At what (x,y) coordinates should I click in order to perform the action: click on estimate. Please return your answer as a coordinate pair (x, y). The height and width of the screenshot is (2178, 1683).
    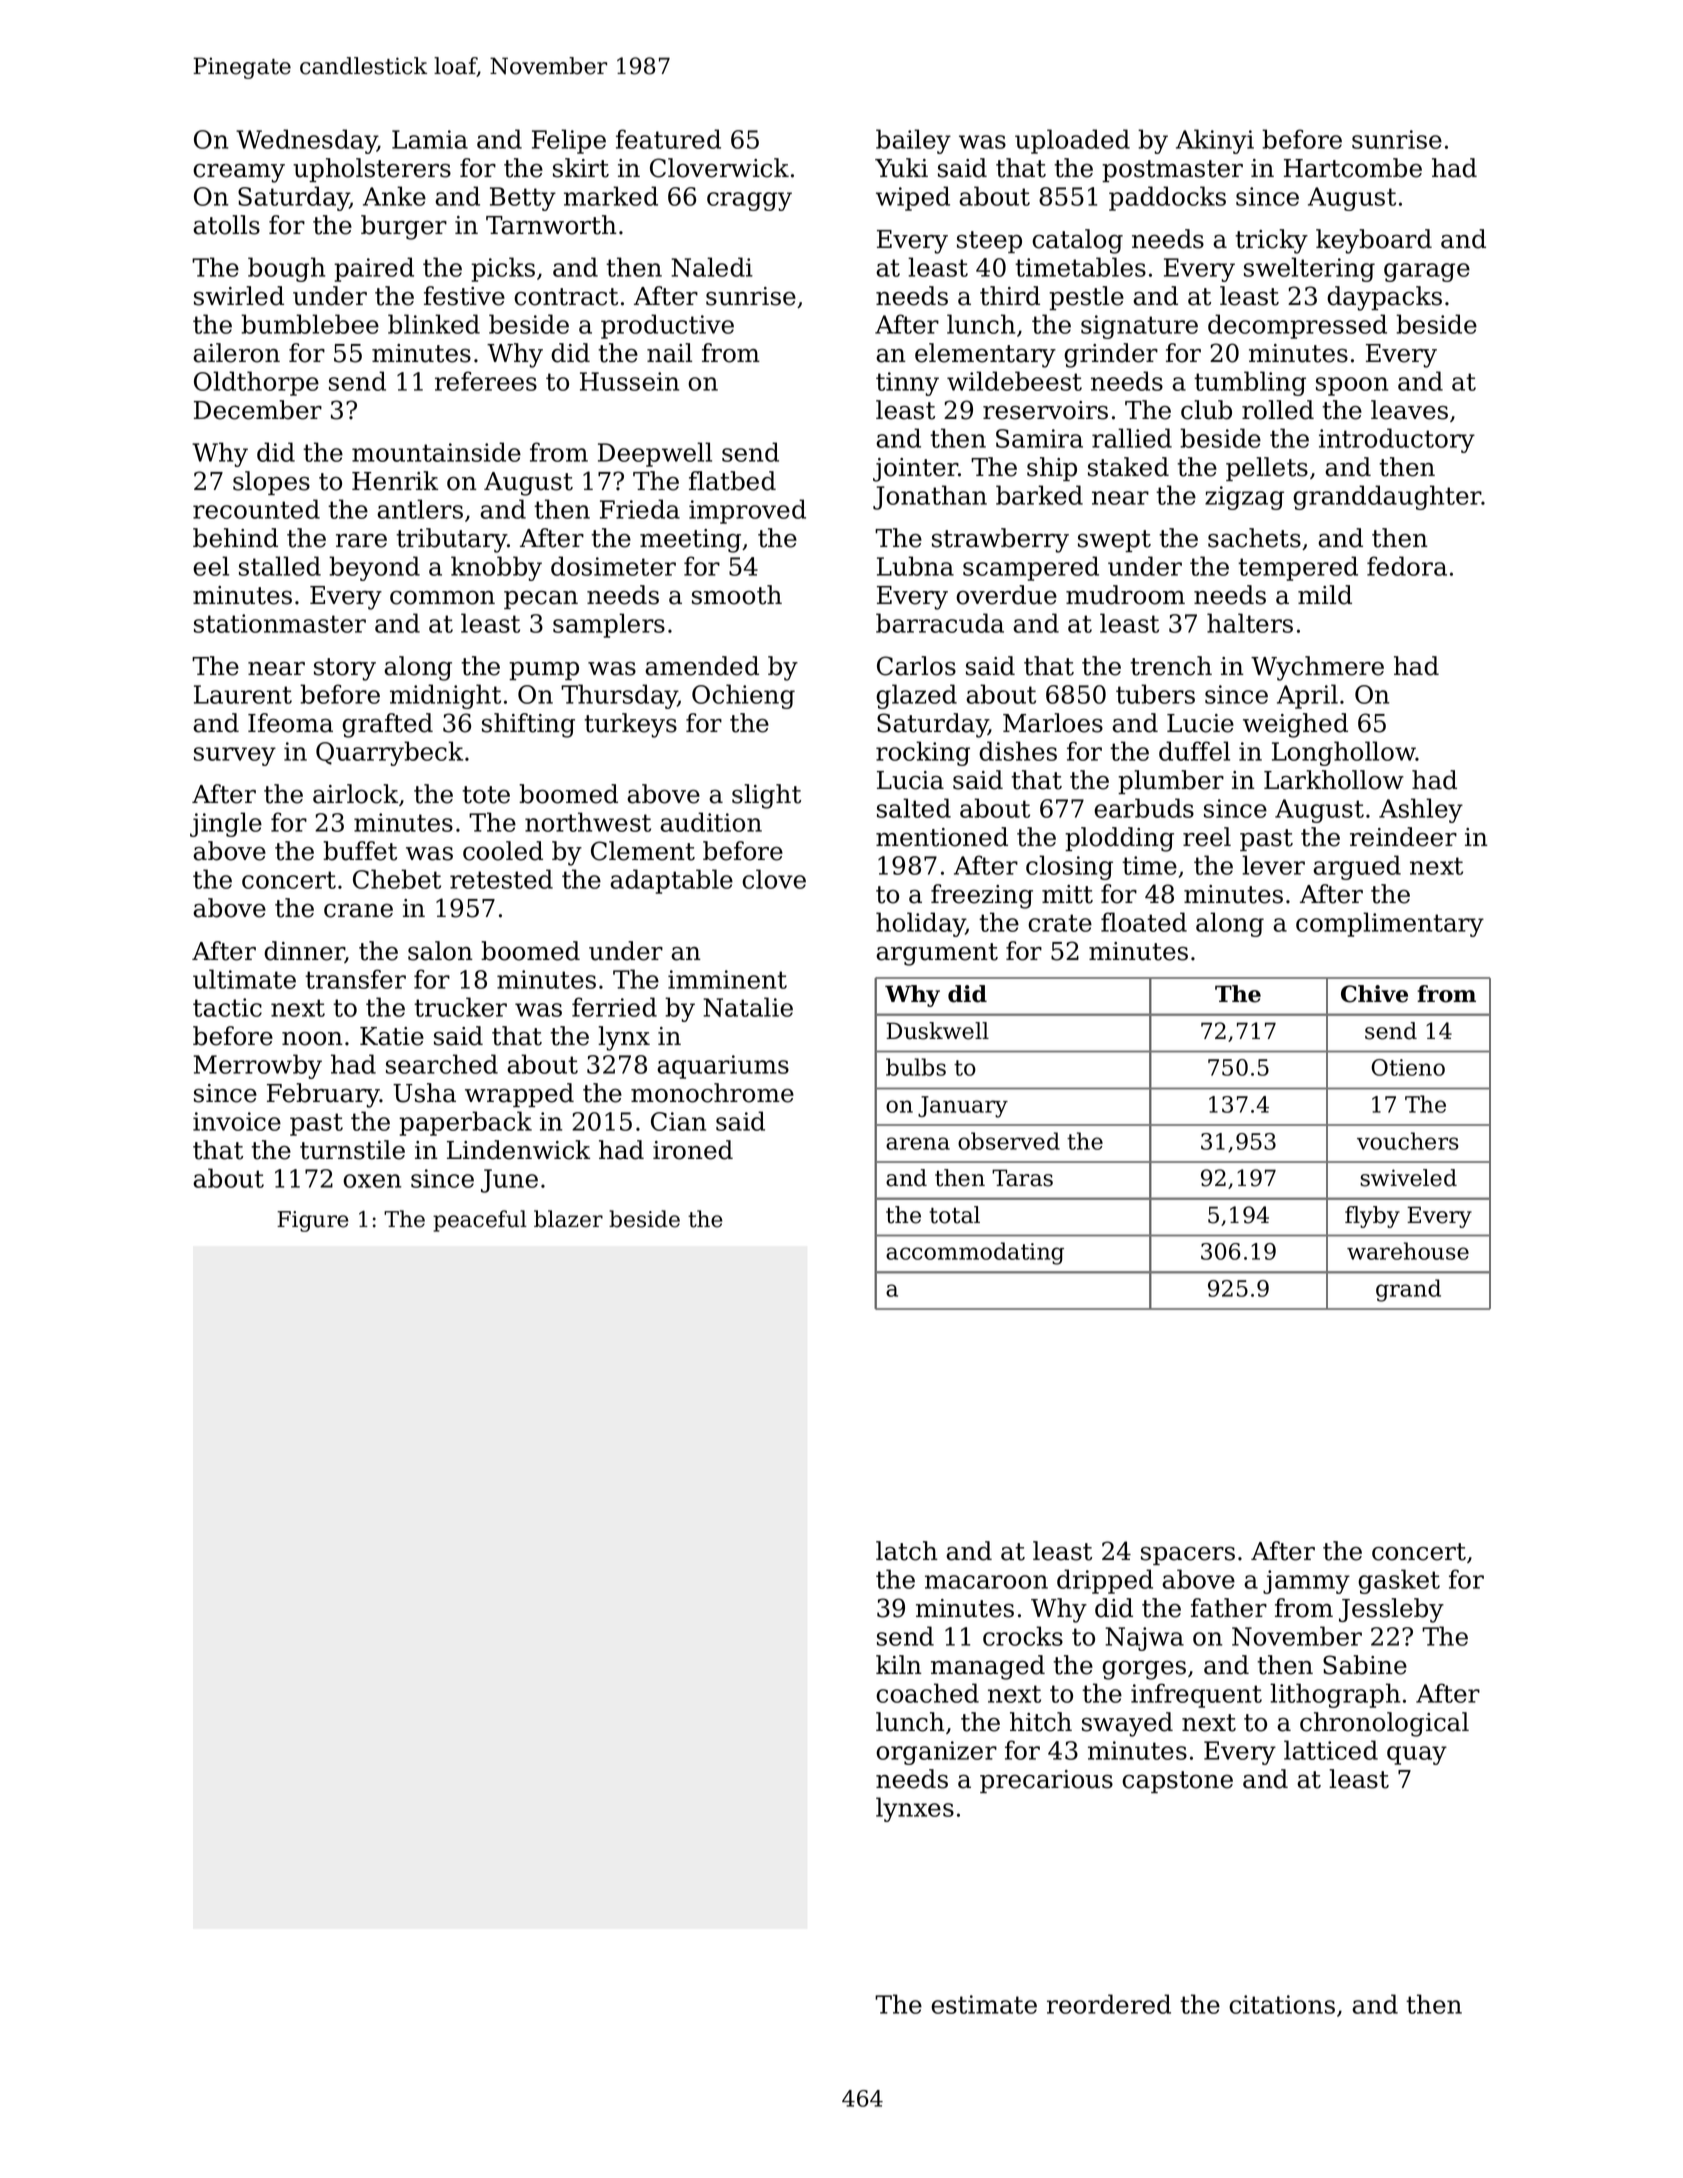
    Looking at the image, I should click on (984, 2004).
